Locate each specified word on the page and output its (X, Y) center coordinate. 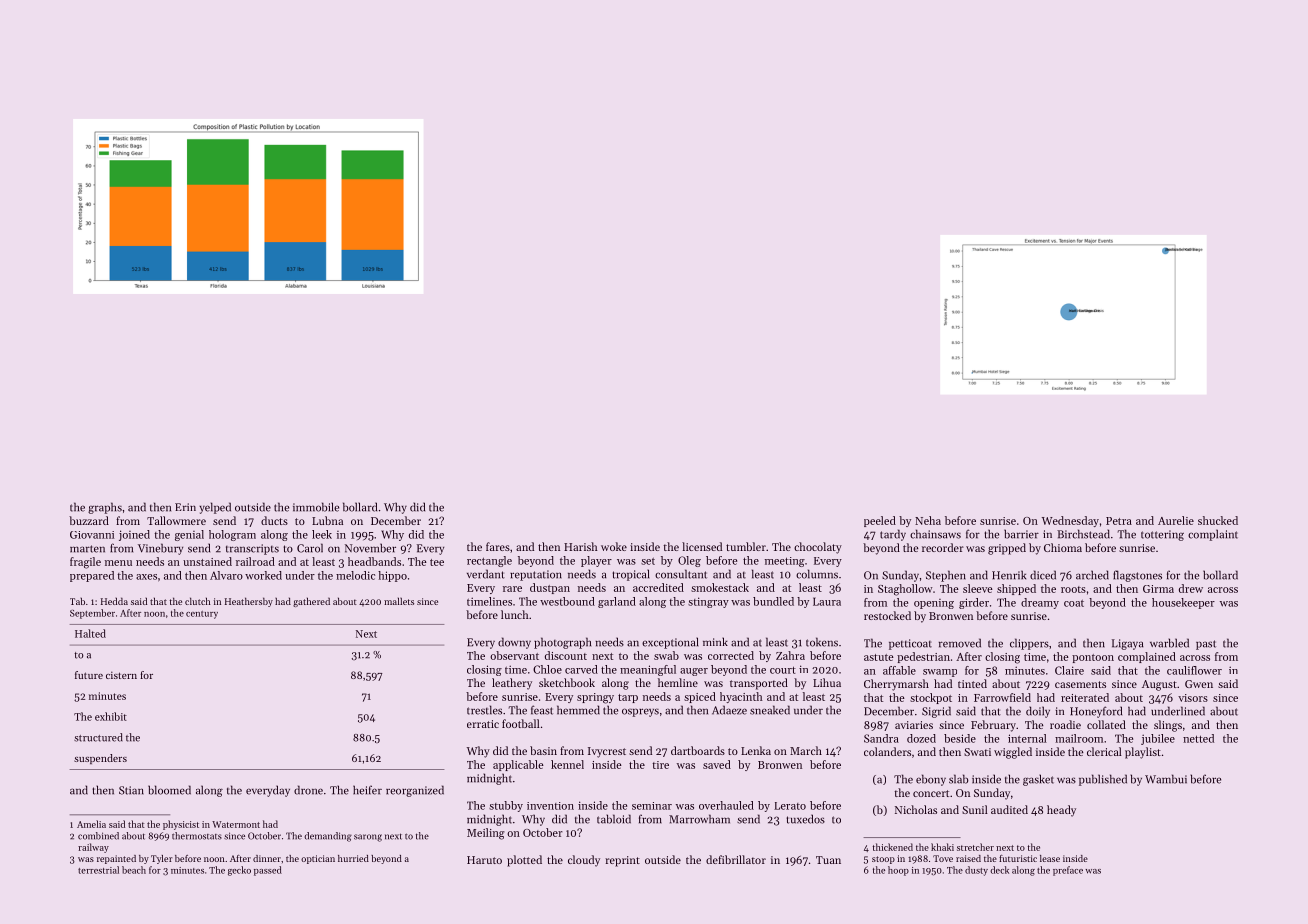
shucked (1218, 520)
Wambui (1166, 779)
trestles (484, 710)
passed (268, 871)
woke (614, 546)
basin (543, 750)
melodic (355, 575)
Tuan (828, 860)
